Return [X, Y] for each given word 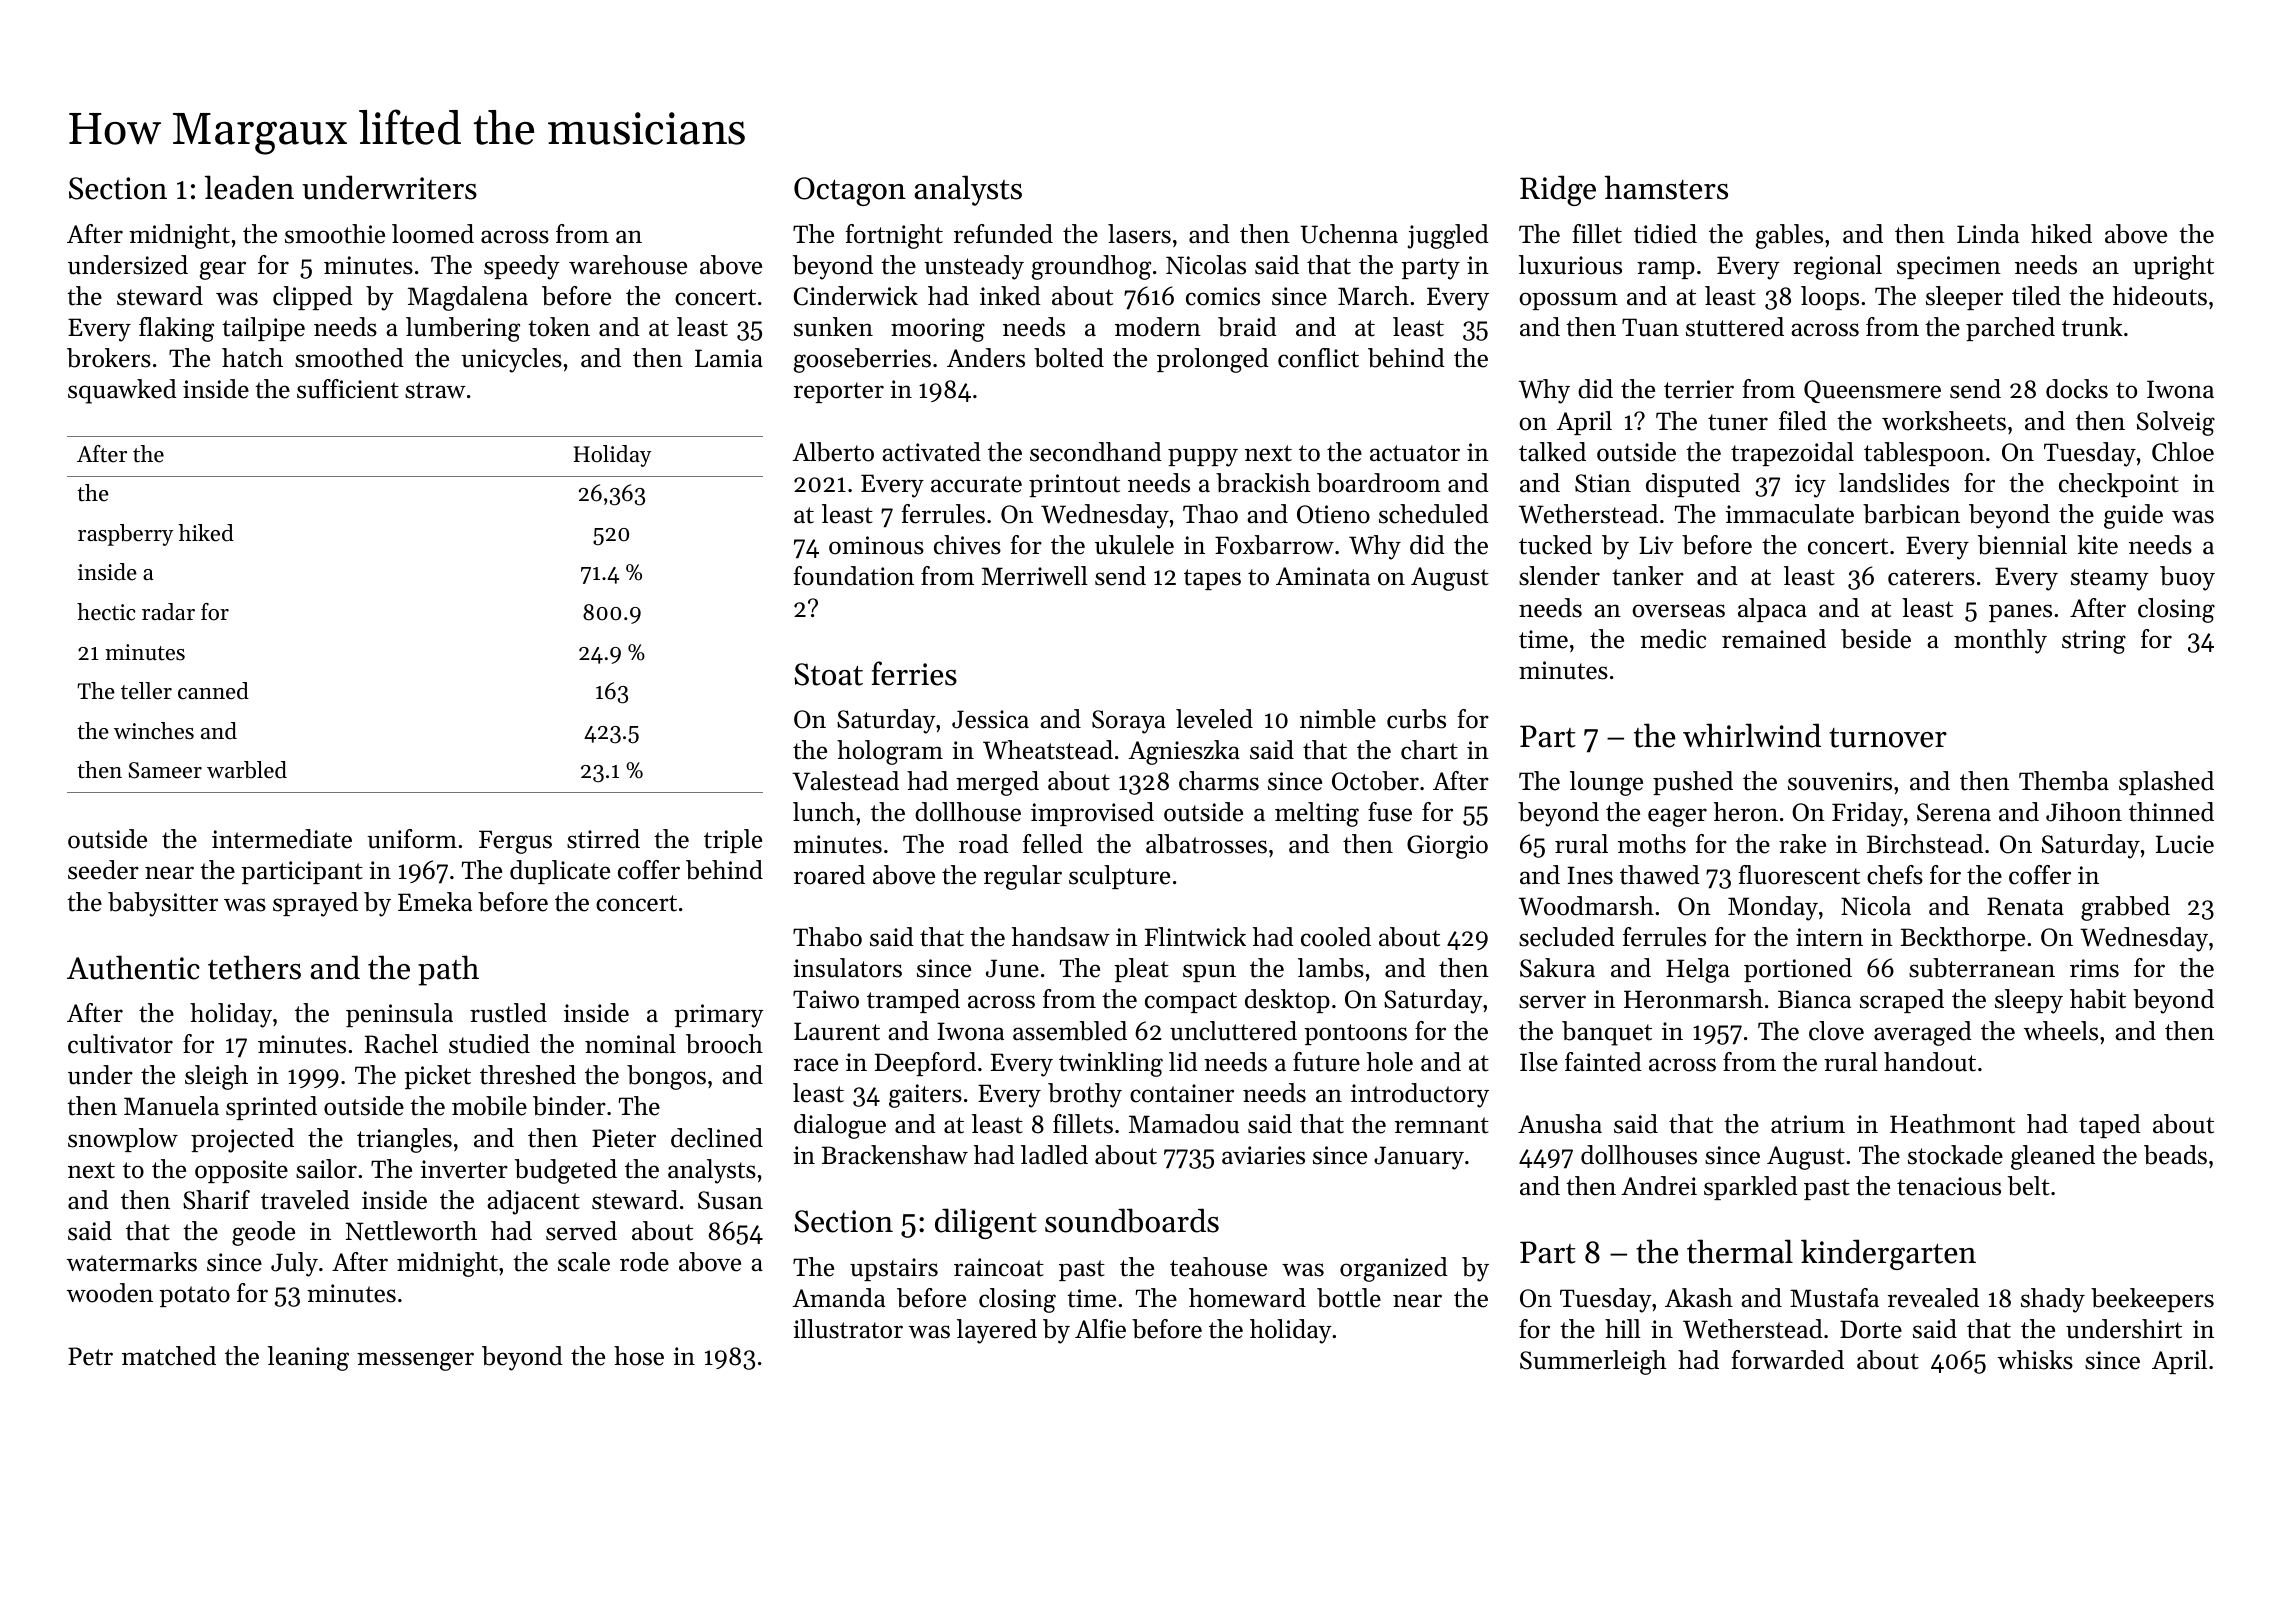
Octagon [850, 191]
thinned [2171, 812]
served [581, 1231]
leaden [249, 187]
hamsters [1666, 187]
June [1012, 968]
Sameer [165, 770]
